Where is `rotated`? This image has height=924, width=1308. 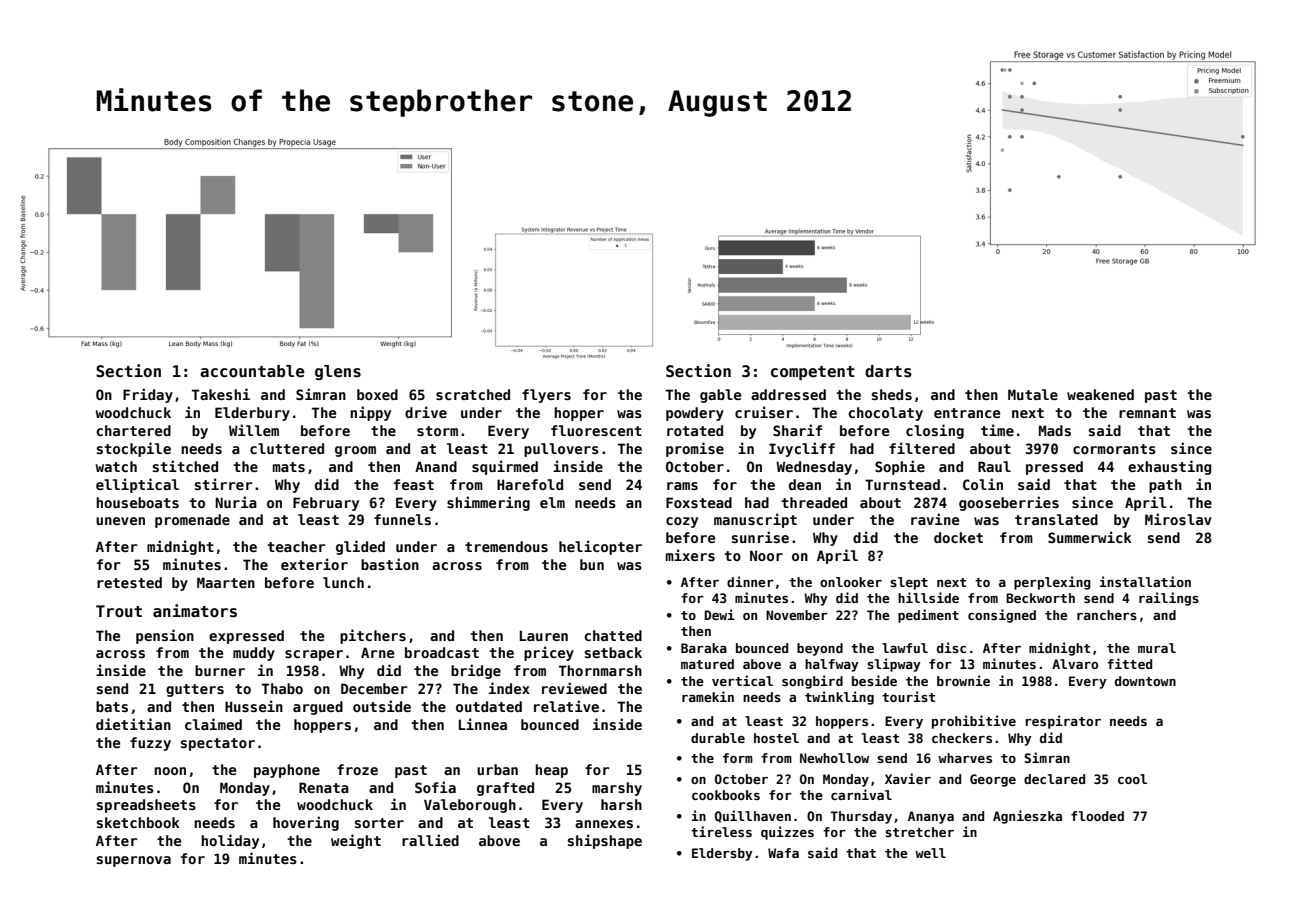
rotated is located at coordinates (695, 430).
